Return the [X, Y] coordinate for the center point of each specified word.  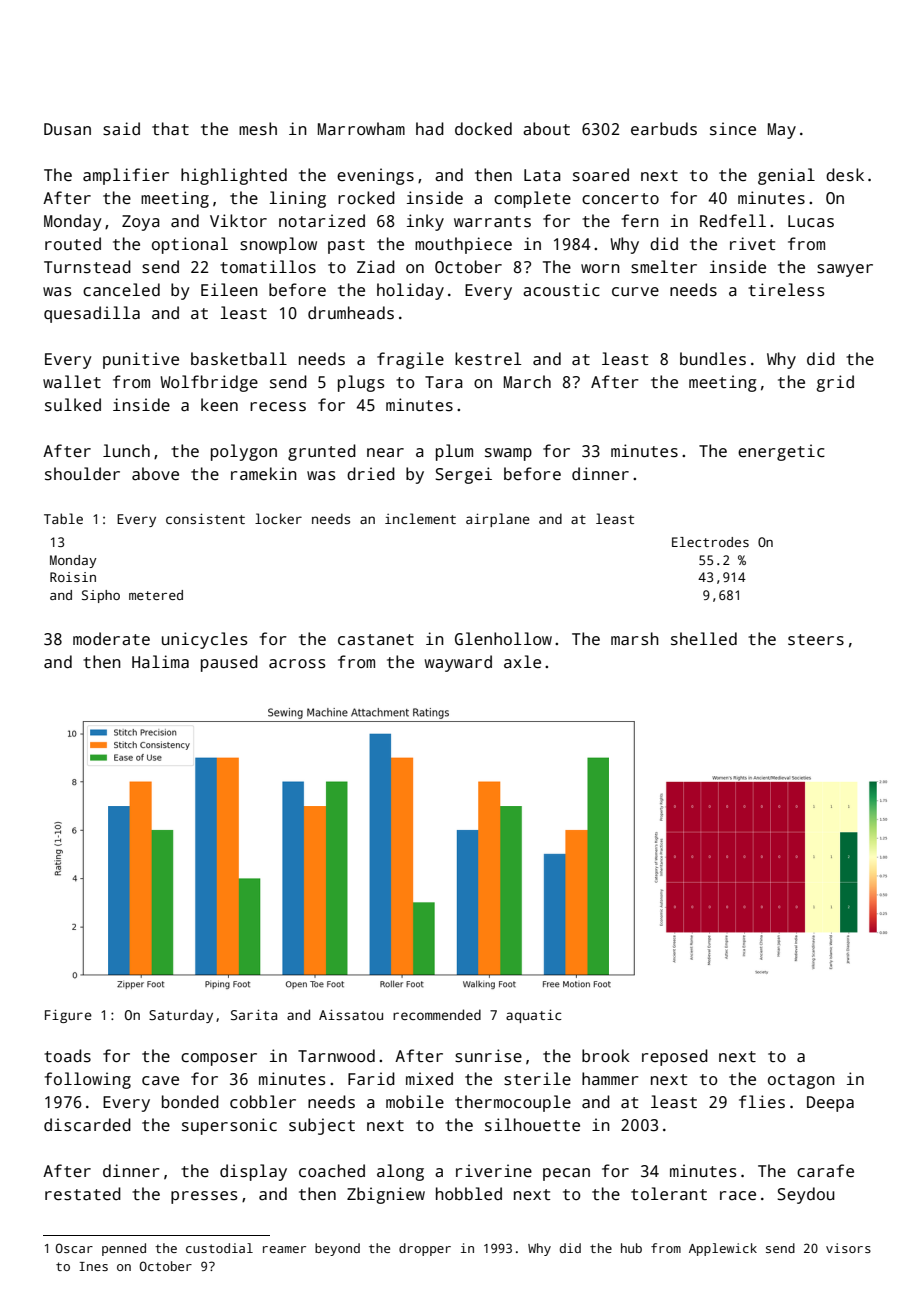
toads [67, 1056]
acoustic [561, 290]
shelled [704, 639]
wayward [458, 663]
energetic [781, 452]
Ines [93, 1266]
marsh [635, 639]
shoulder [82, 474]
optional [190, 245]
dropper [425, 1249]
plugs [361, 383]
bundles [713, 359]
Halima [160, 662]
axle [522, 661]
